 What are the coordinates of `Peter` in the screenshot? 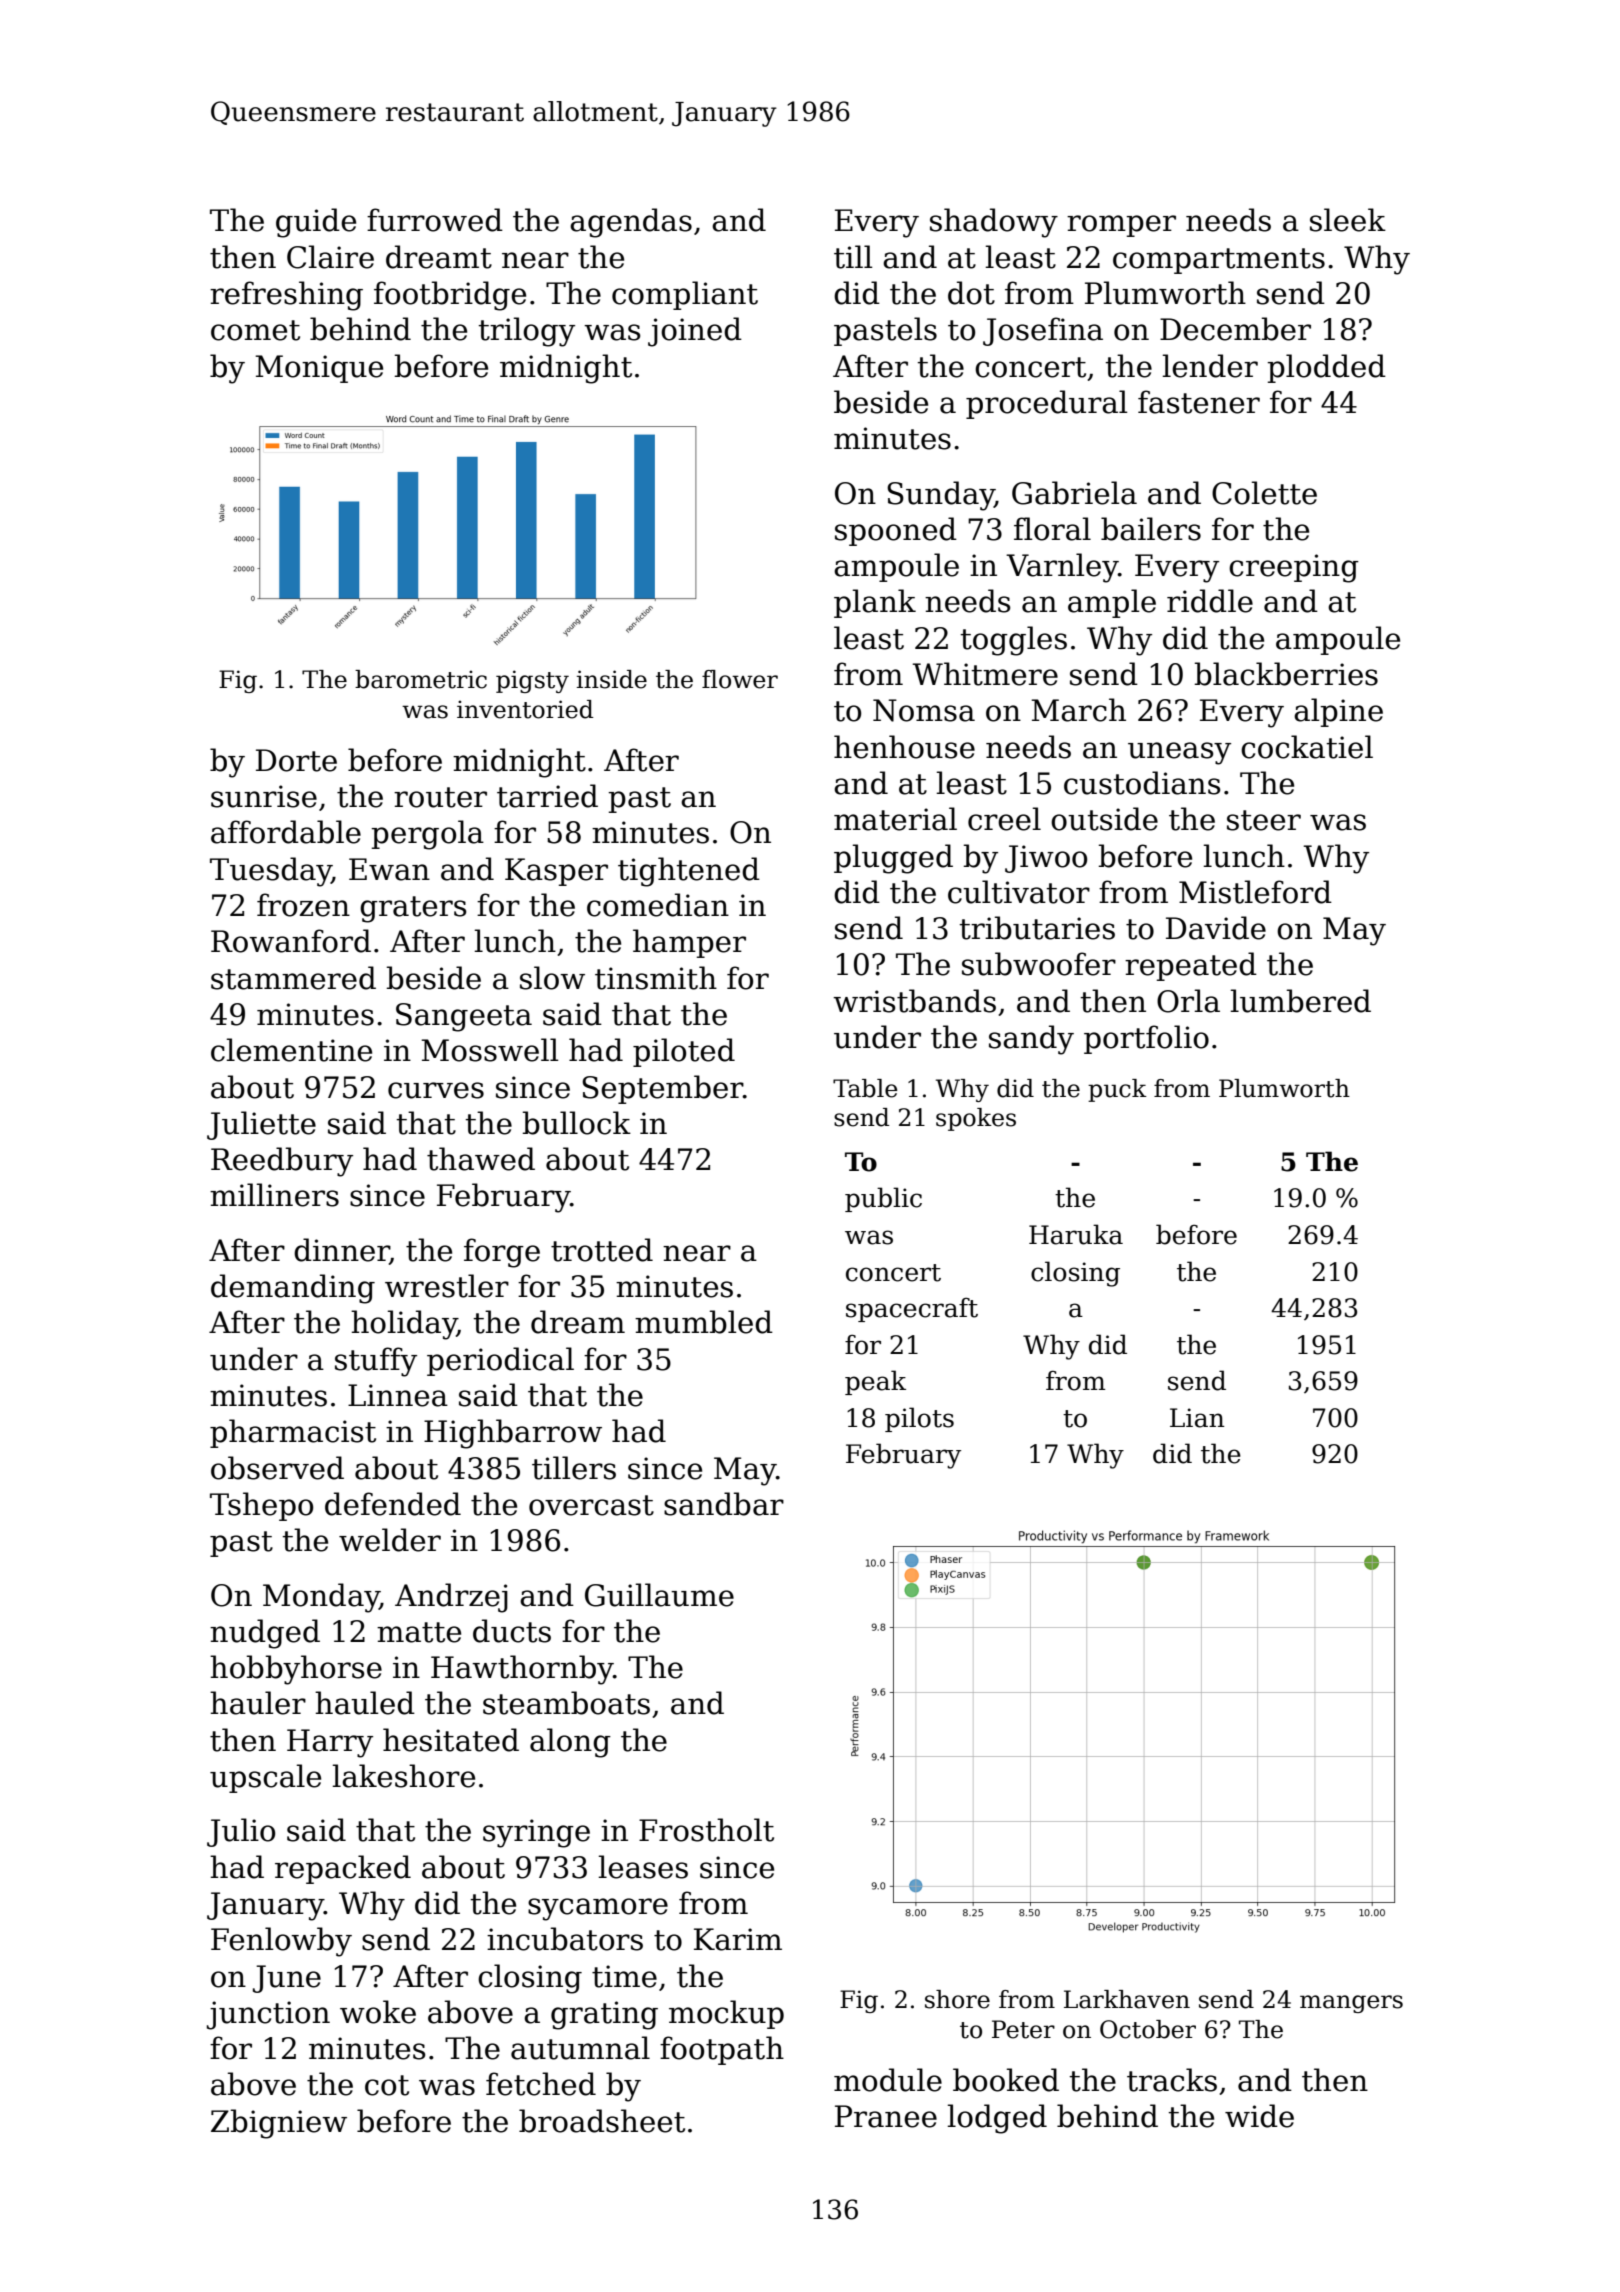 It's located at (1023, 2029).
